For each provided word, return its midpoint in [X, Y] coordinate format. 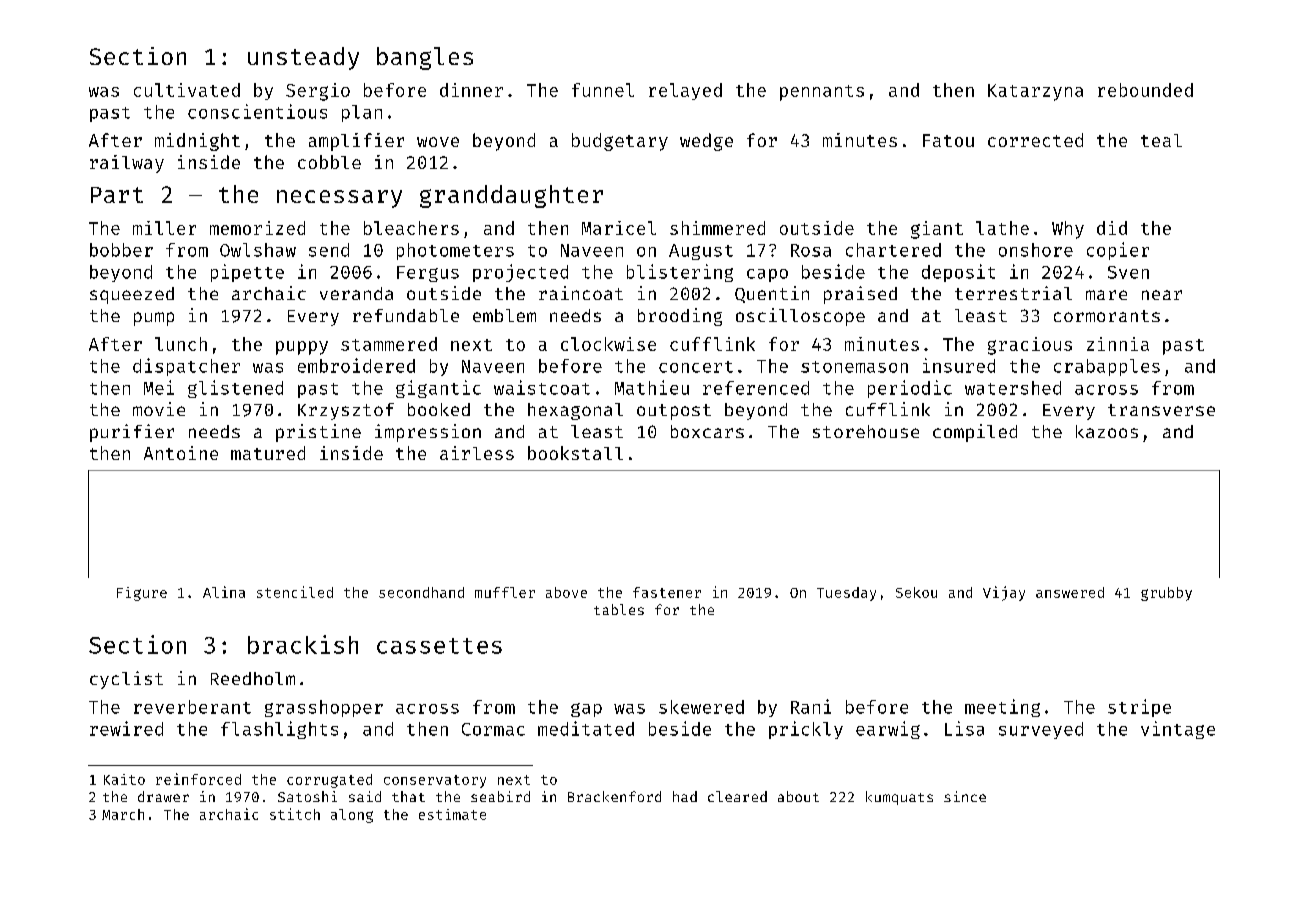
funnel [603, 90]
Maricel [619, 228]
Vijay [1004, 593]
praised [860, 295]
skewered [701, 707]
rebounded [1145, 90]
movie [159, 409]
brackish [303, 644]
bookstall [575, 453]
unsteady [303, 58]
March [123, 814]
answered [1070, 592]
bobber [121, 250]
